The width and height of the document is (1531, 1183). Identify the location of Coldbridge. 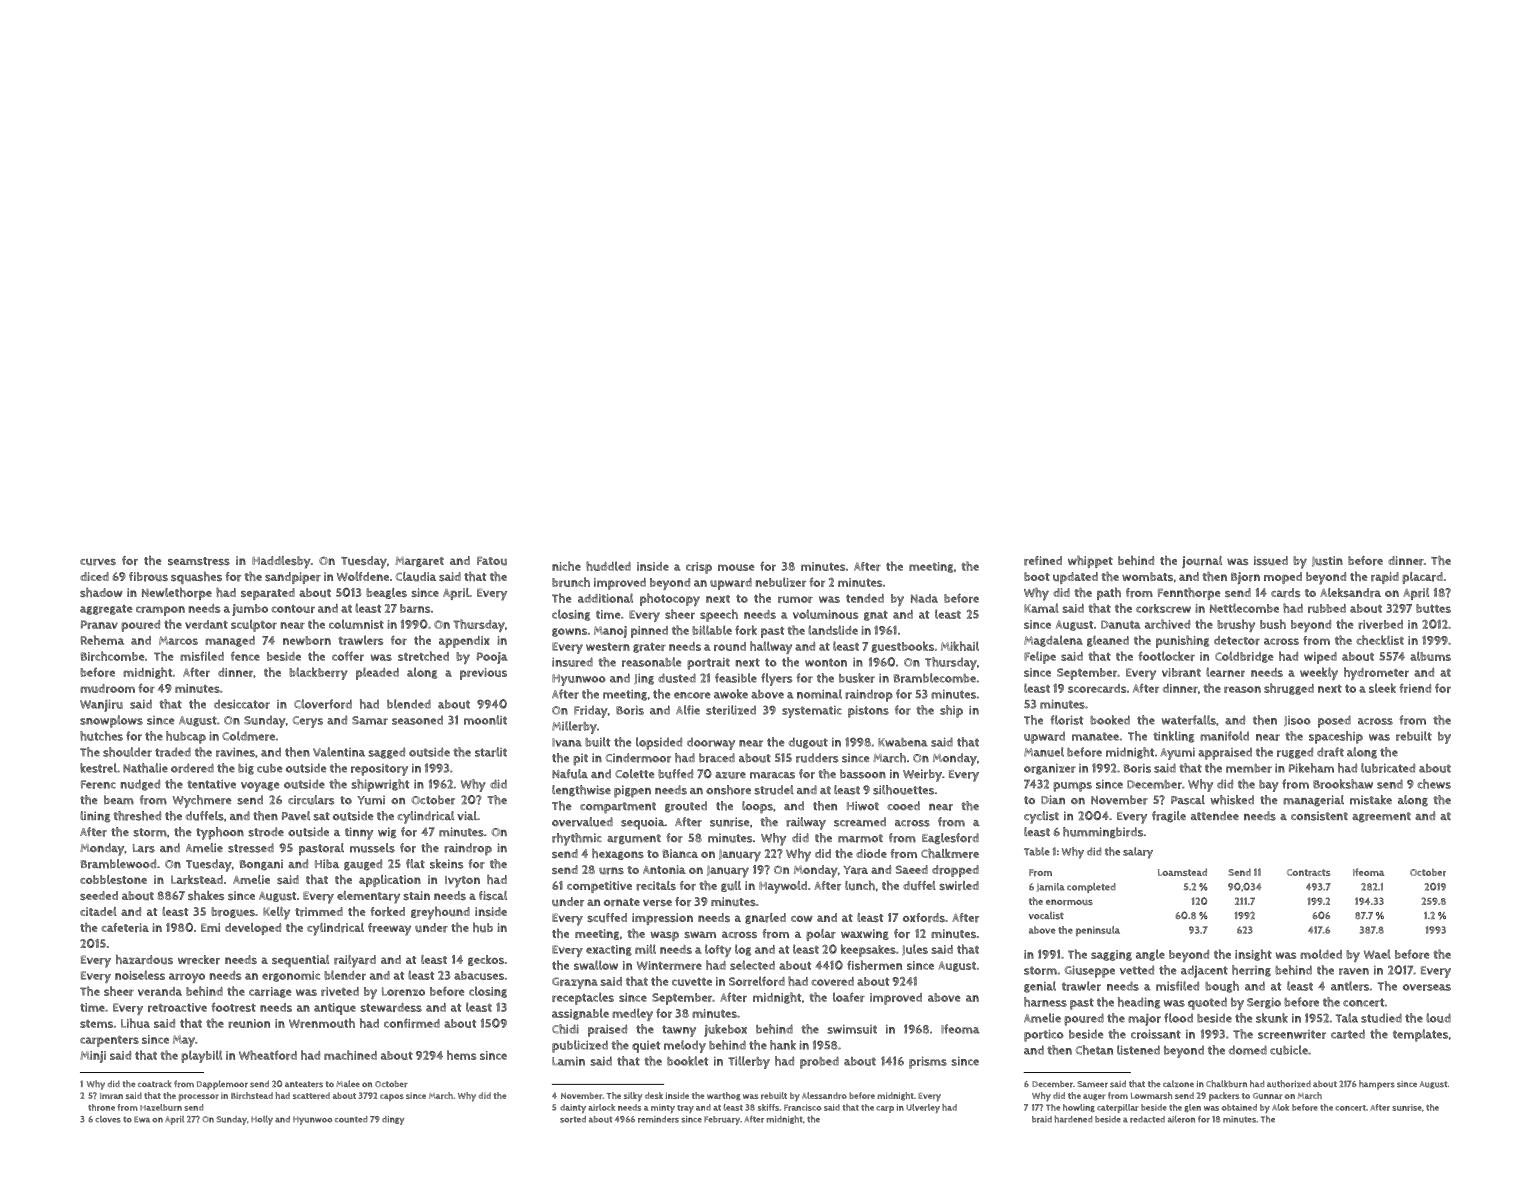
(1244, 657).
